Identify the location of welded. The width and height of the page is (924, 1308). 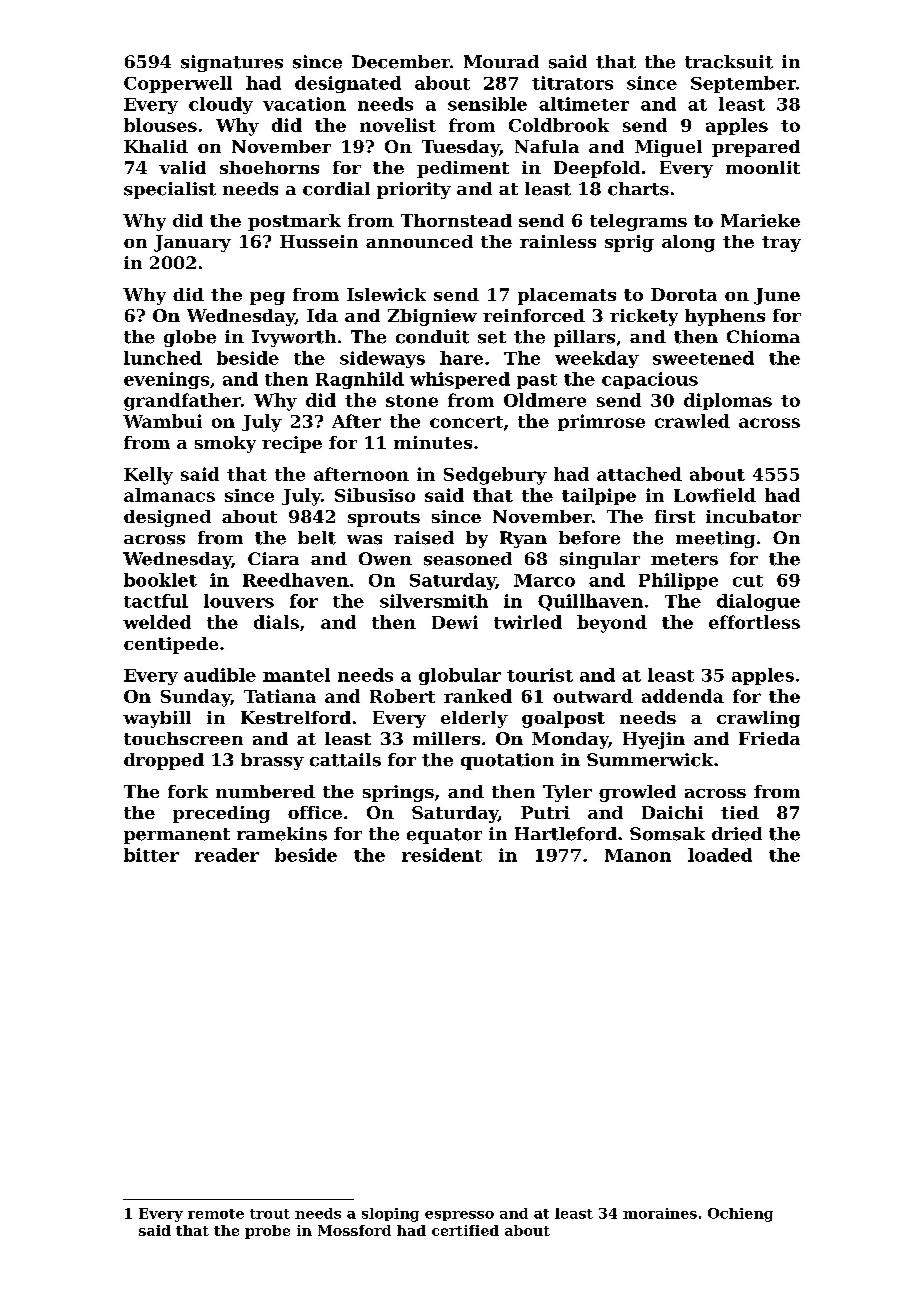
(157, 622).
